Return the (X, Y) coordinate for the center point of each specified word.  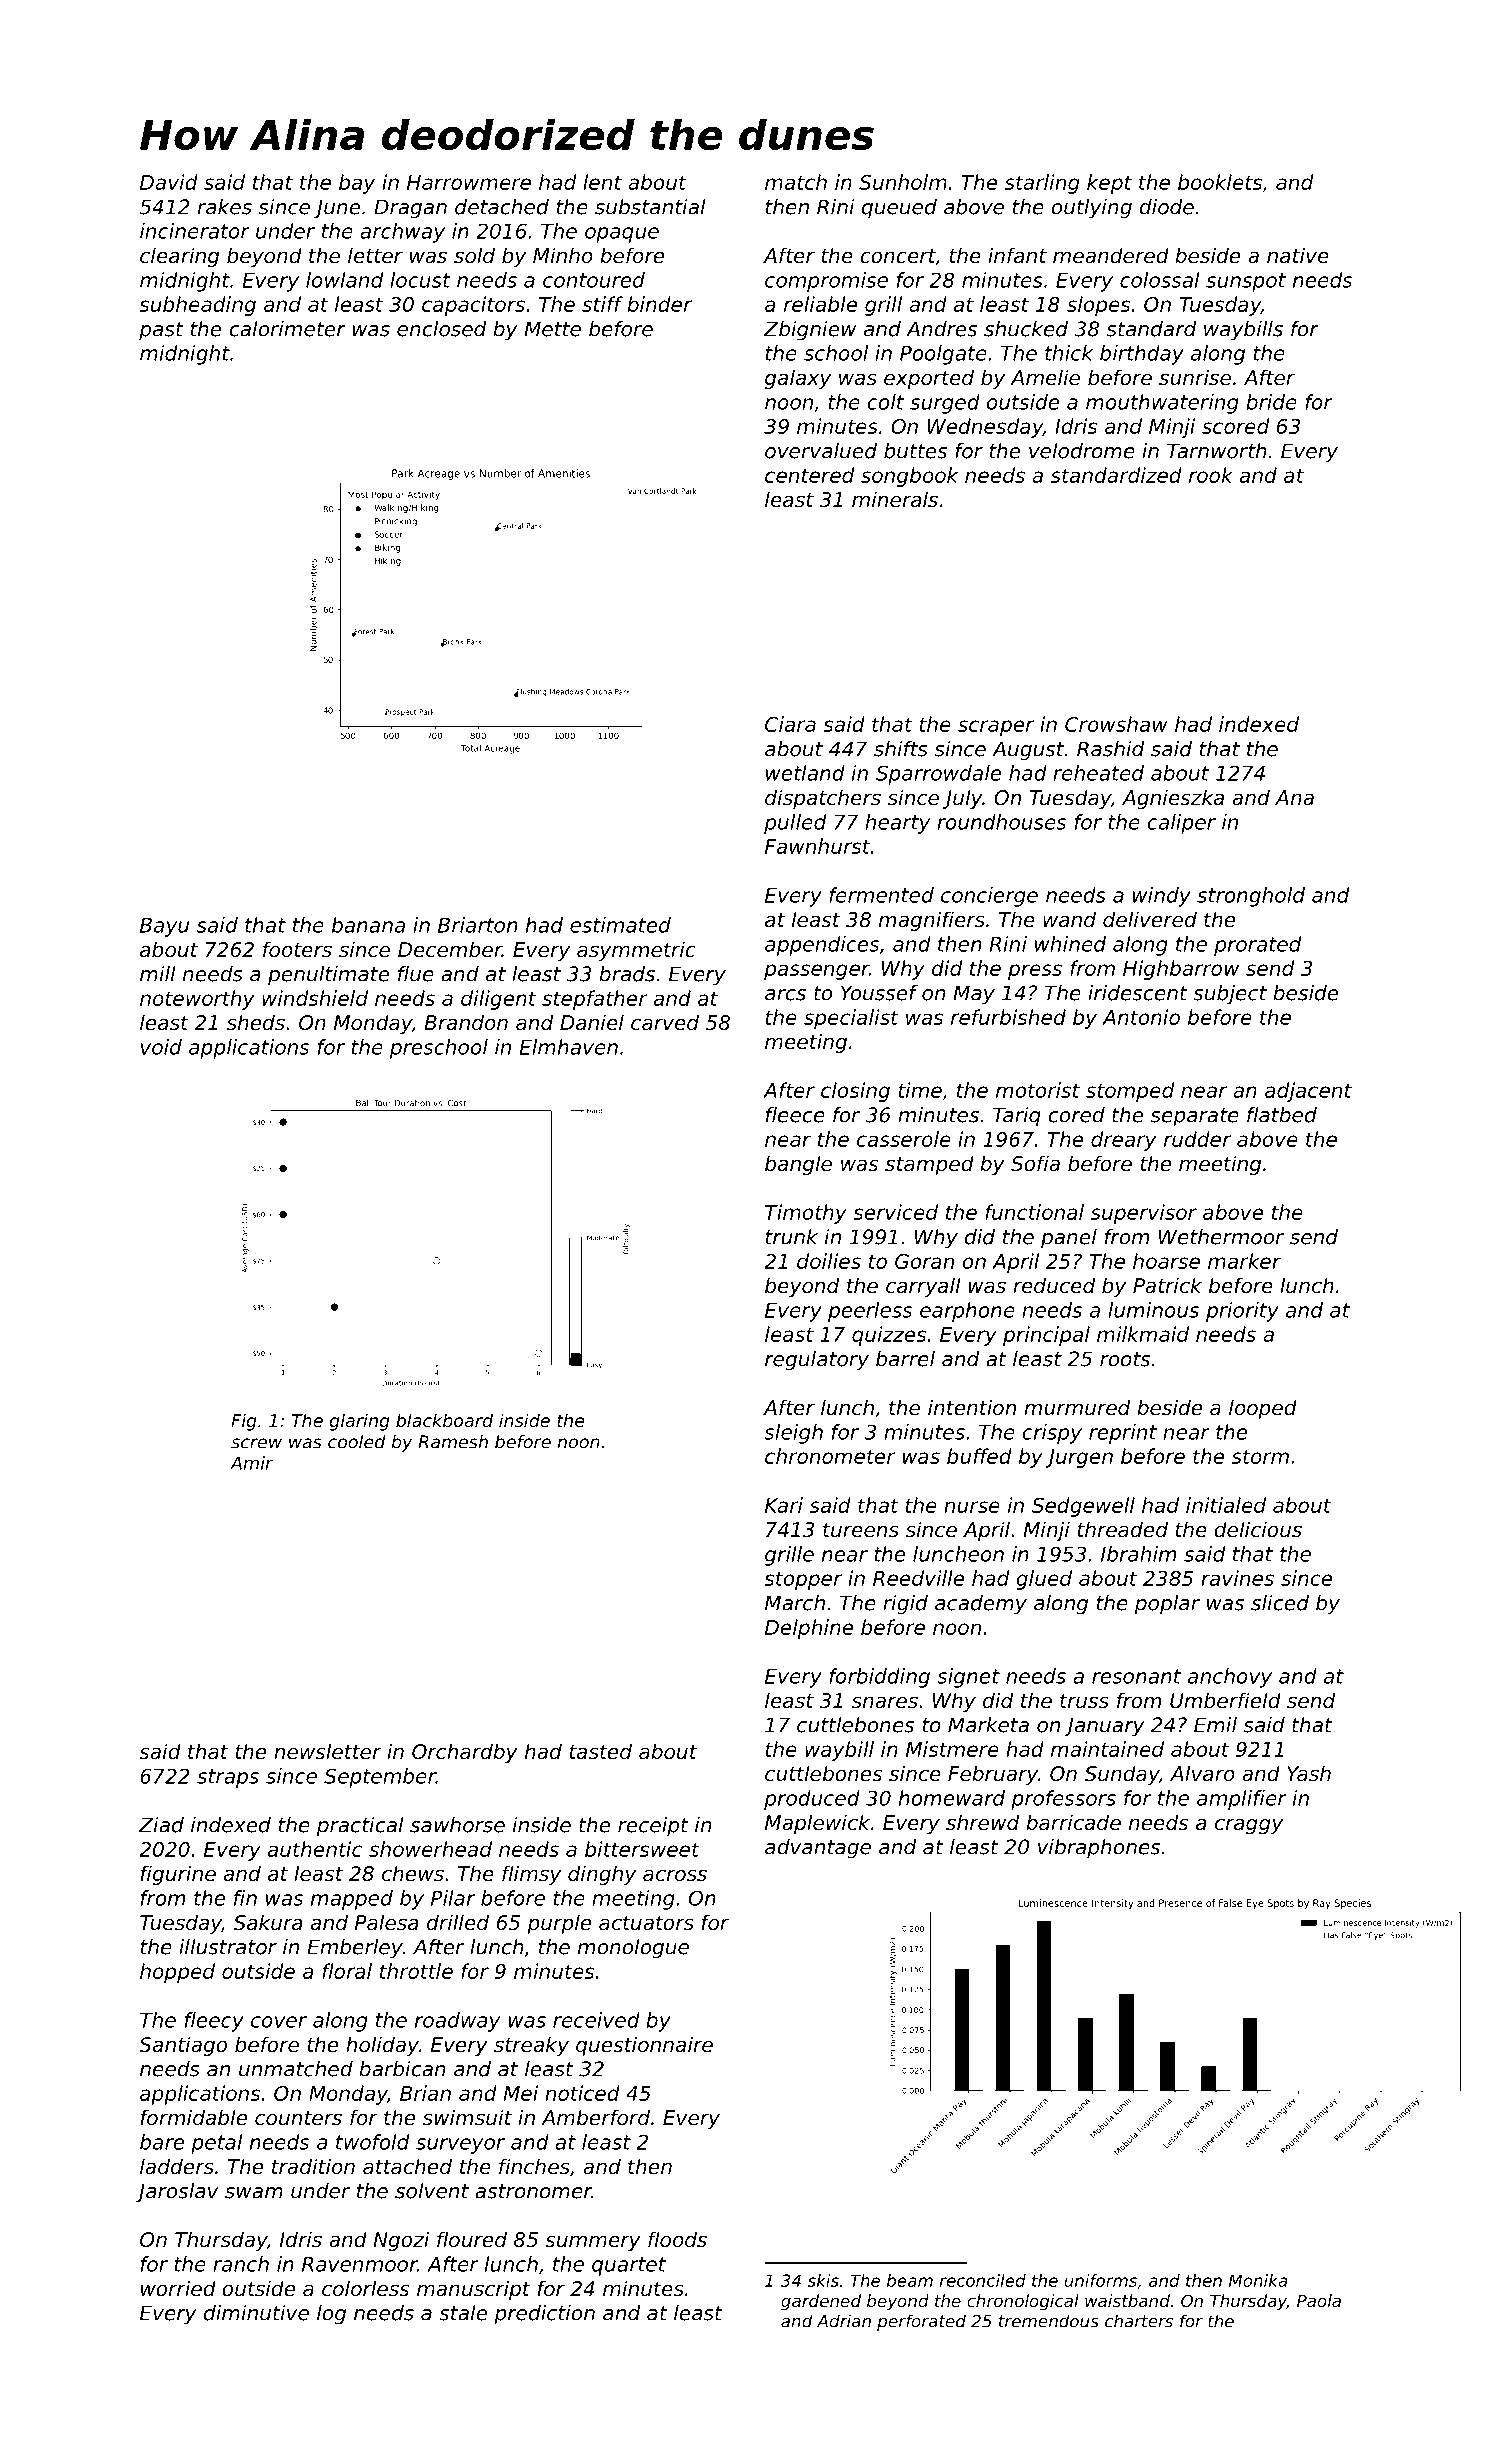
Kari (784, 1505)
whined (1070, 944)
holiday (382, 2046)
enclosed (442, 329)
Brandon (466, 1022)
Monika (1258, 2280)
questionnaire (644, 2046)
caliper (1181, 824)
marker (1244, 1261)
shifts (901, 749)
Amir (251, 1463)
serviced (895, 1212)
